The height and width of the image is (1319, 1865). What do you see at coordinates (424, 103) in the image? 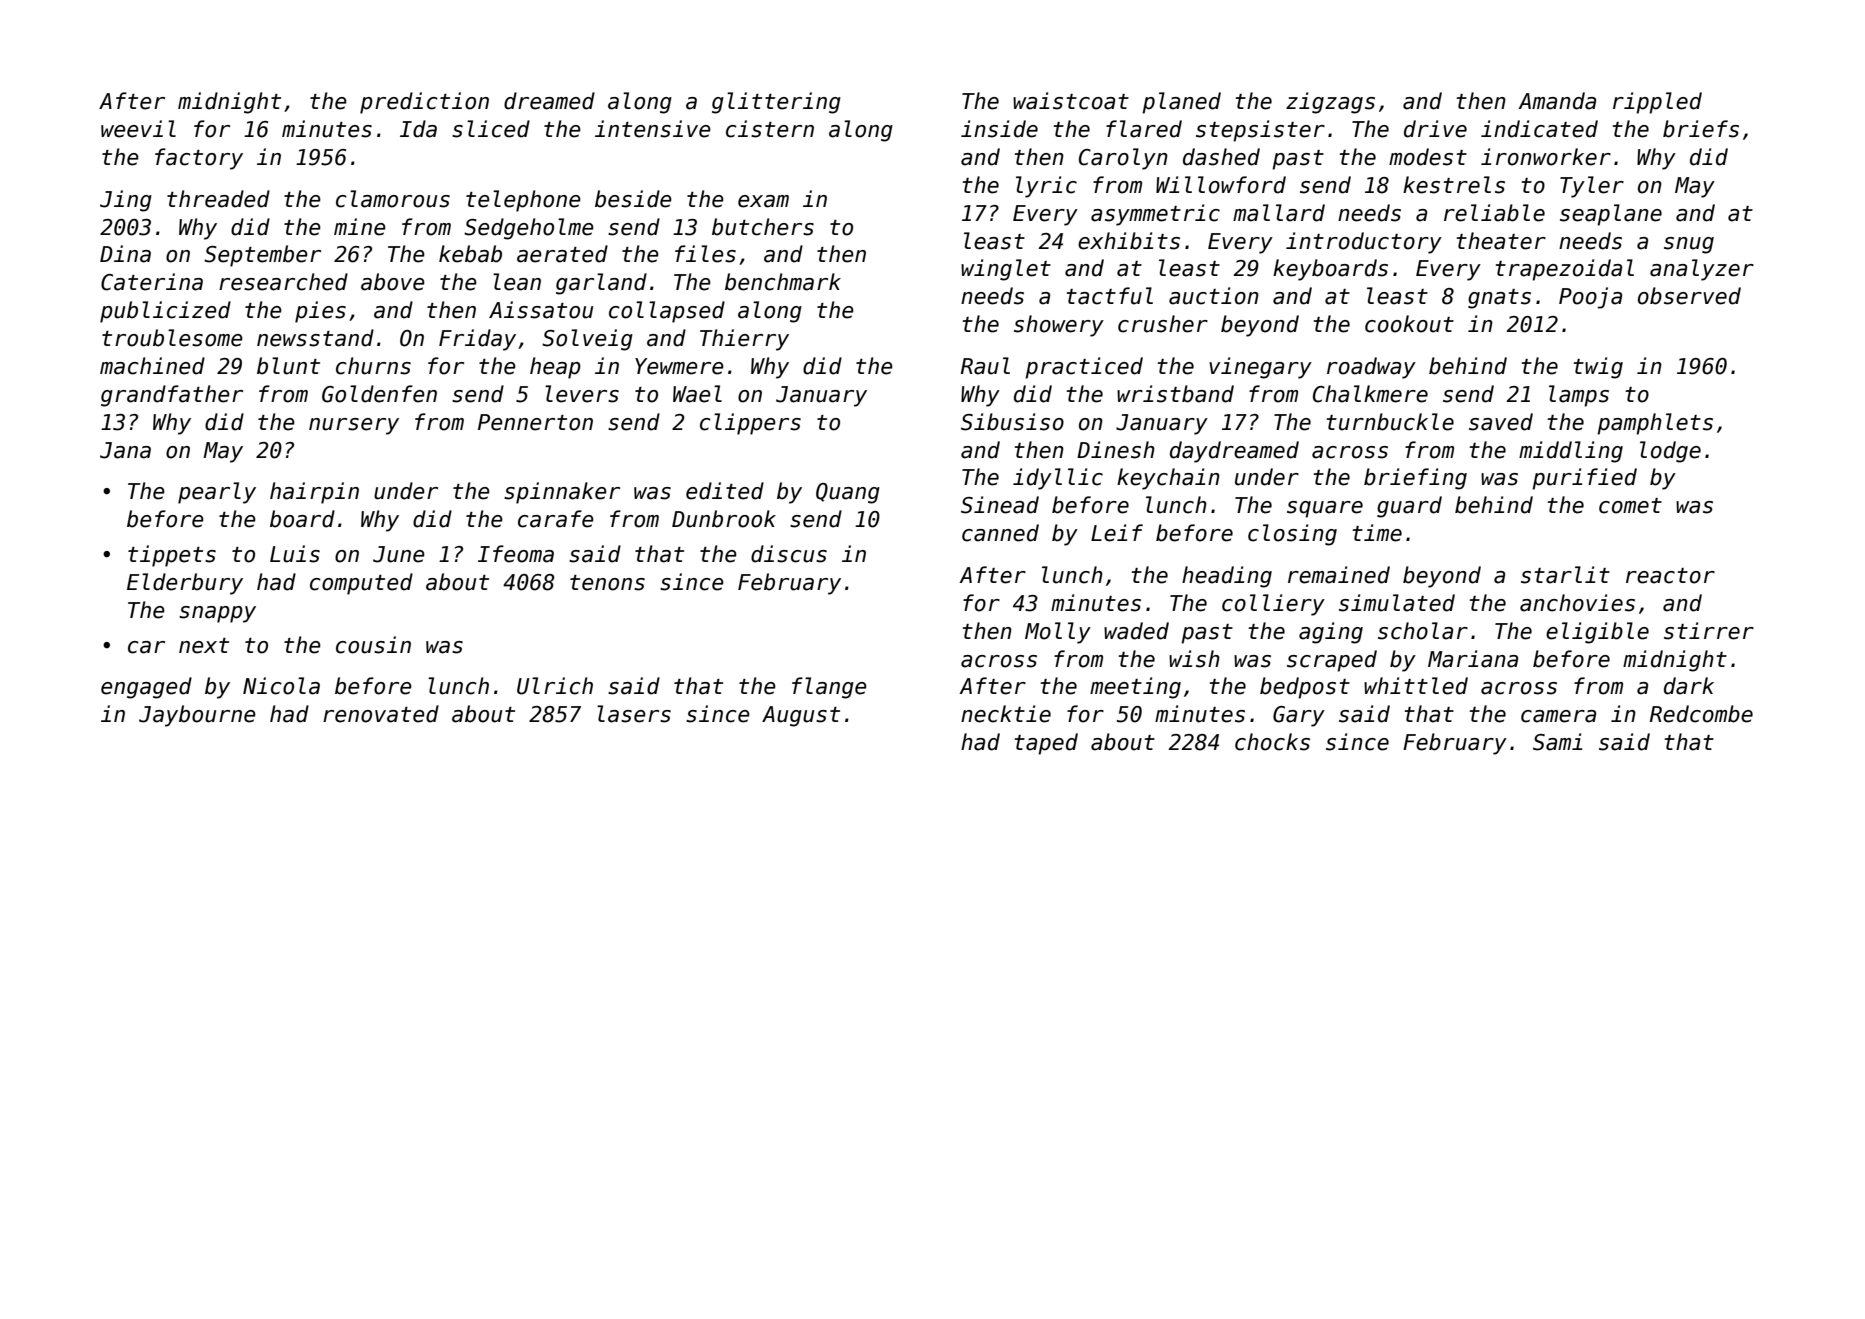
I see `prediction` at bounding box center [424, 103].
